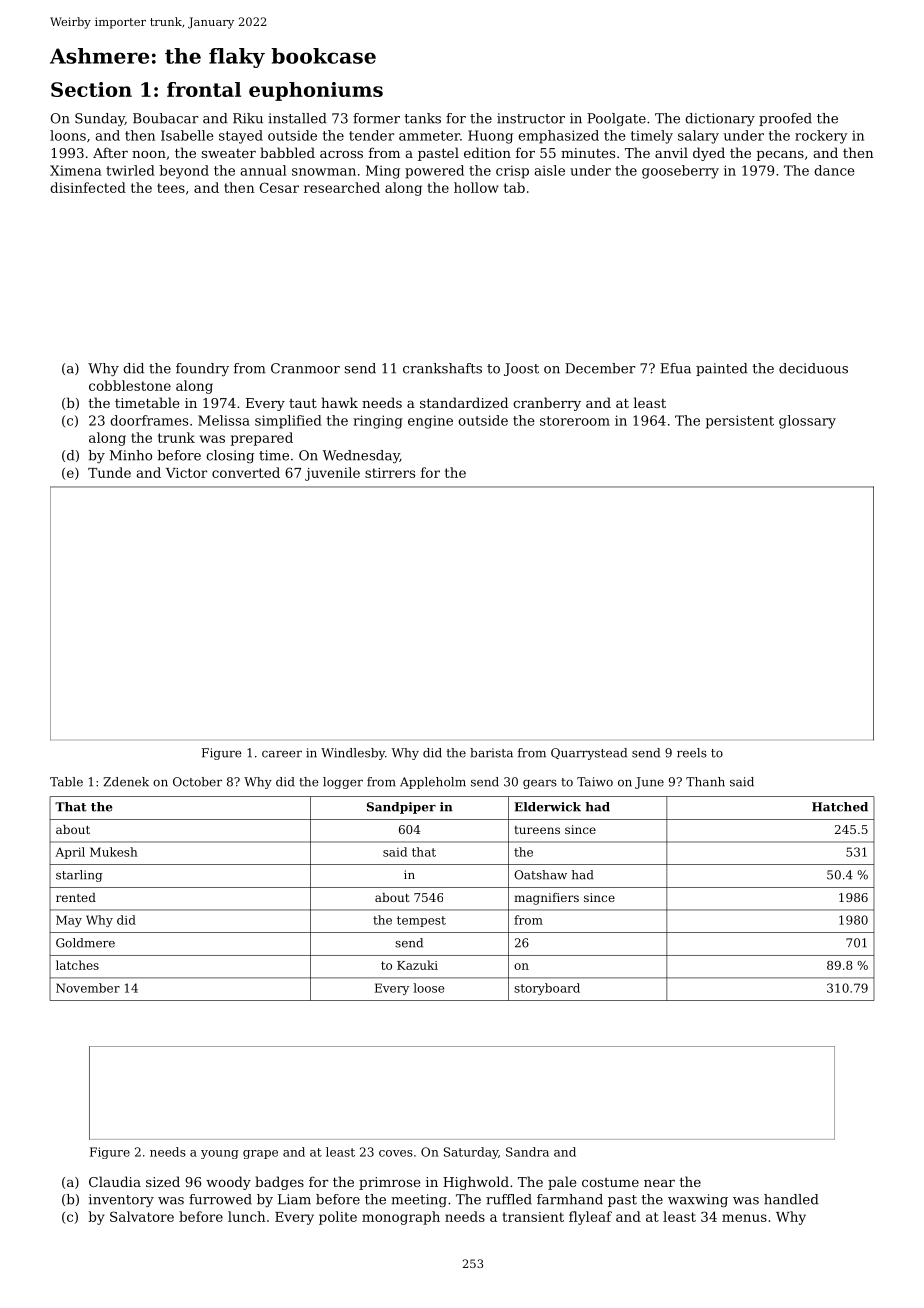 The height and width of the page is (1308, 924). What do you see at coordinates (69, 921) in the page?
I see `May` at bounding box center [69, 921].
